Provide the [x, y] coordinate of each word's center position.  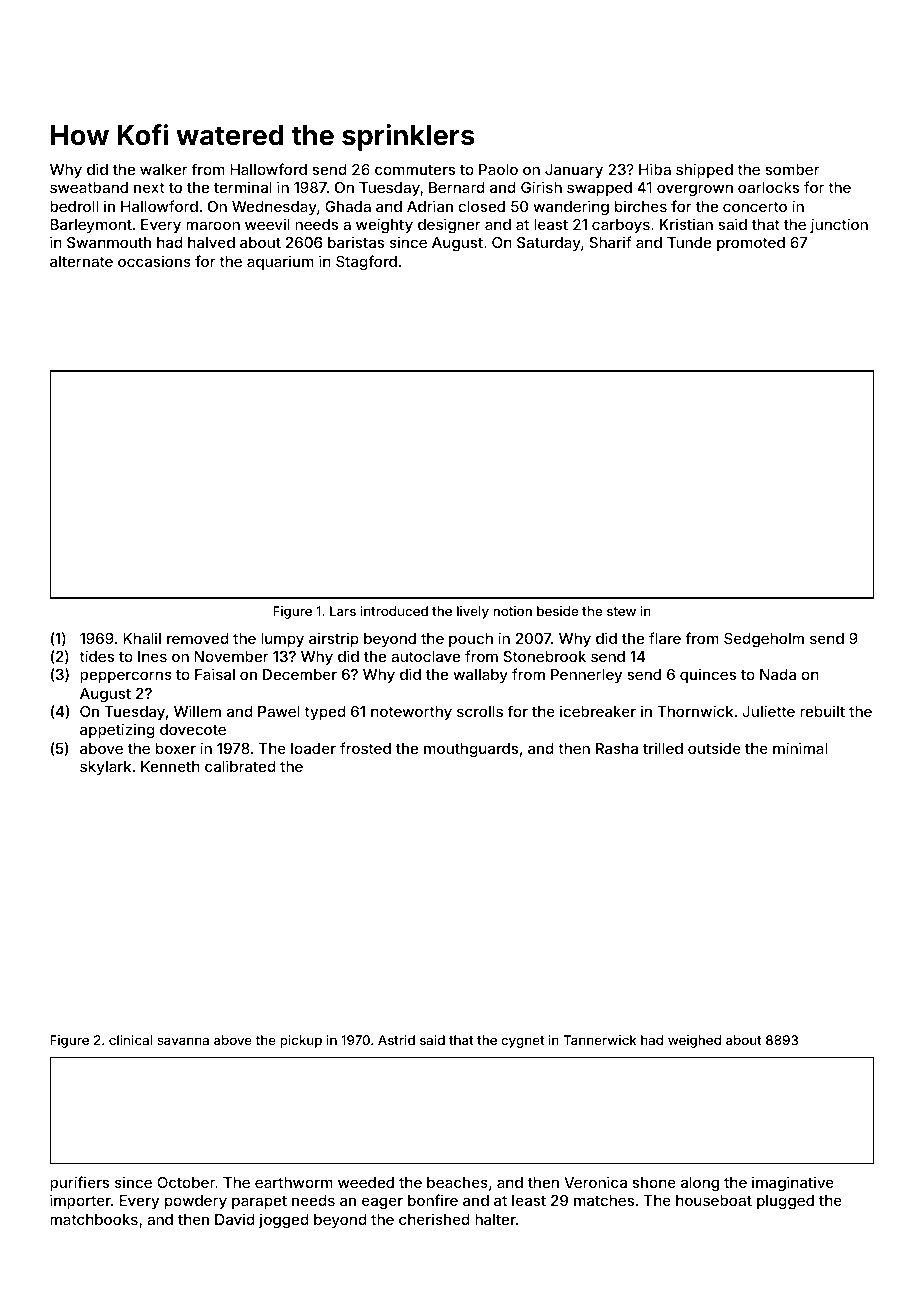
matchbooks [94, 1219]
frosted [365, 748]
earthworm [294, 1182]
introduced [394, 611]
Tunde [689, 242]
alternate [81, 261]
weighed [694, 1041]
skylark [105, 768]
